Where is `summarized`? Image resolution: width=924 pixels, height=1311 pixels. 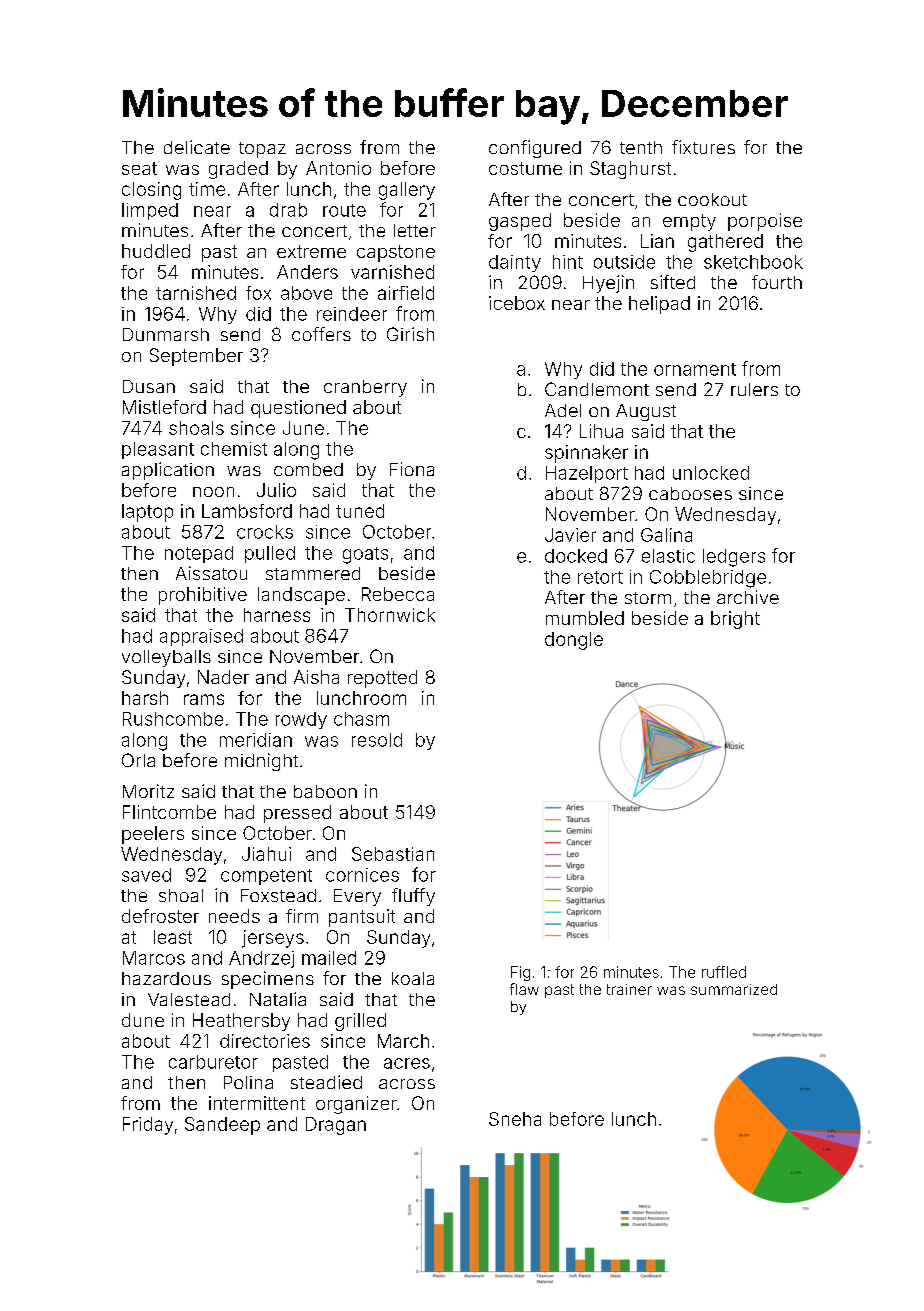
summarized is located at coordinates (734, 989).
